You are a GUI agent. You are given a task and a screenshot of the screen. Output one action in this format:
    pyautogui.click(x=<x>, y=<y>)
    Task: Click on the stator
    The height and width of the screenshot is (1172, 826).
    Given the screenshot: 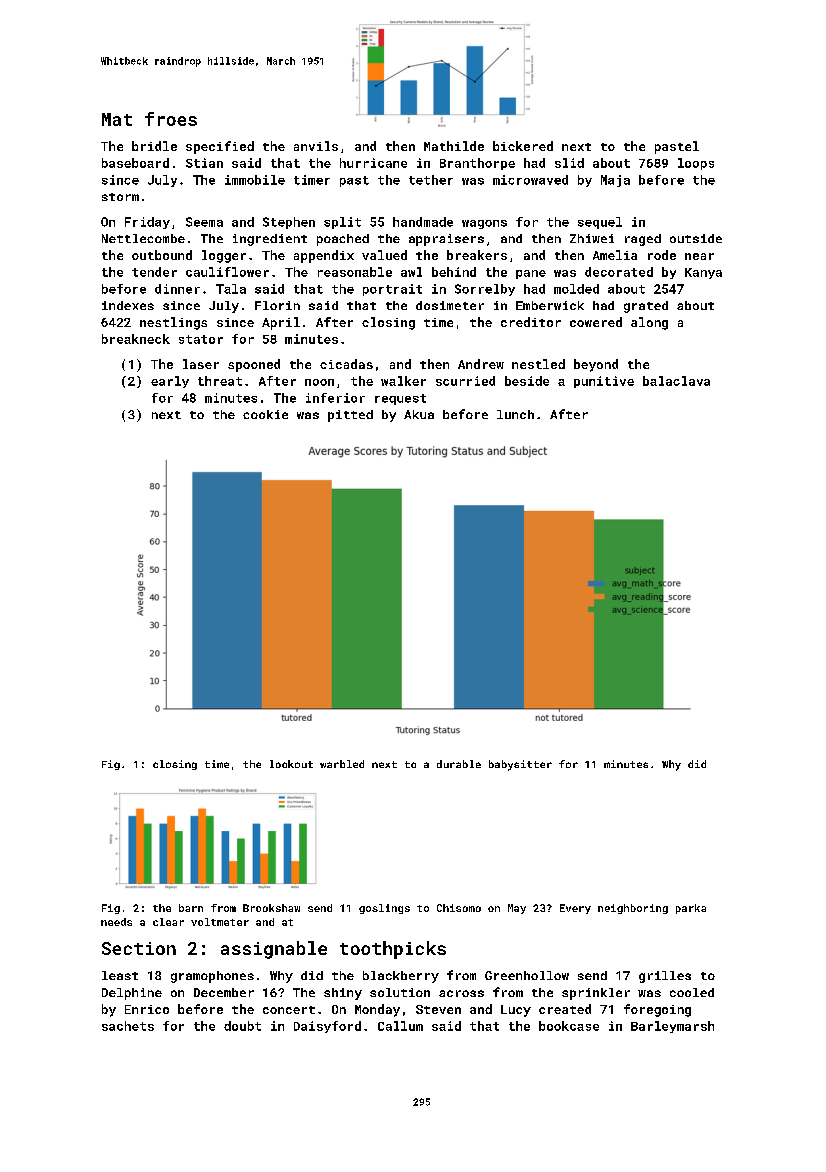 What is the action you would take?
    pyautogui.click(x=201, y=339)
